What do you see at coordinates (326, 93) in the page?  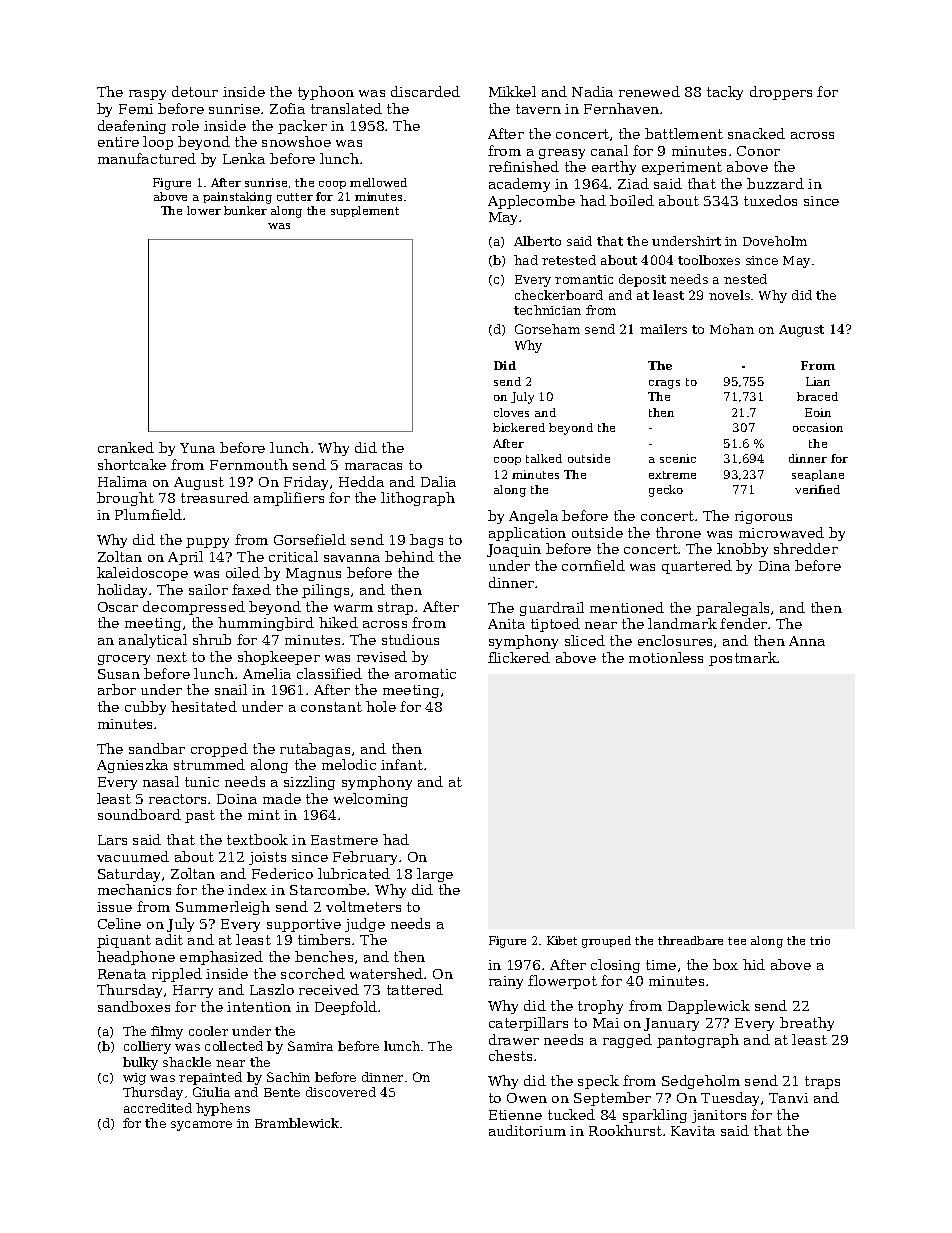 I see `typhoon` at bounding box center [326, 93].
